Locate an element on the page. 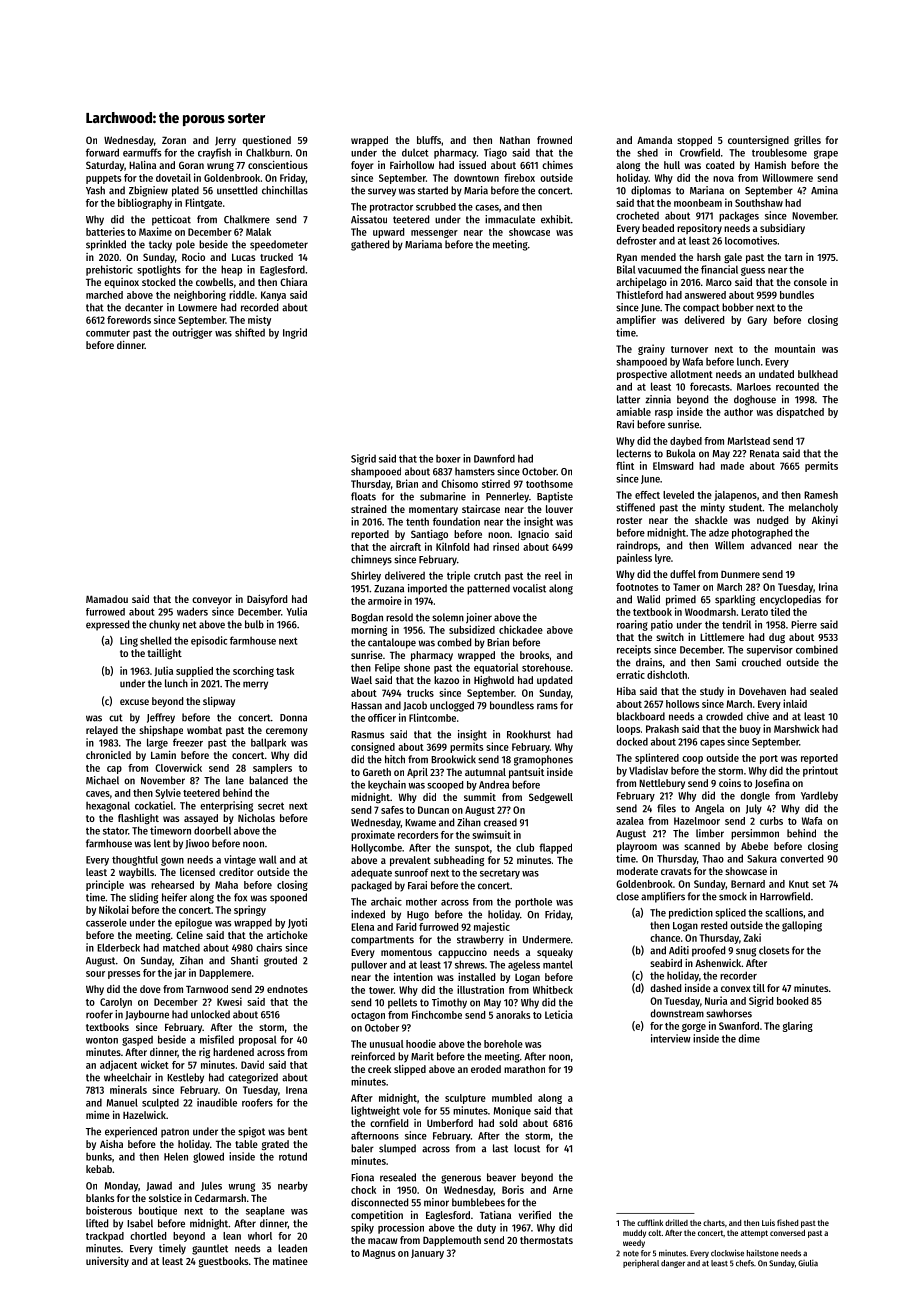  glaring is located at coordinates (798, 1026).
